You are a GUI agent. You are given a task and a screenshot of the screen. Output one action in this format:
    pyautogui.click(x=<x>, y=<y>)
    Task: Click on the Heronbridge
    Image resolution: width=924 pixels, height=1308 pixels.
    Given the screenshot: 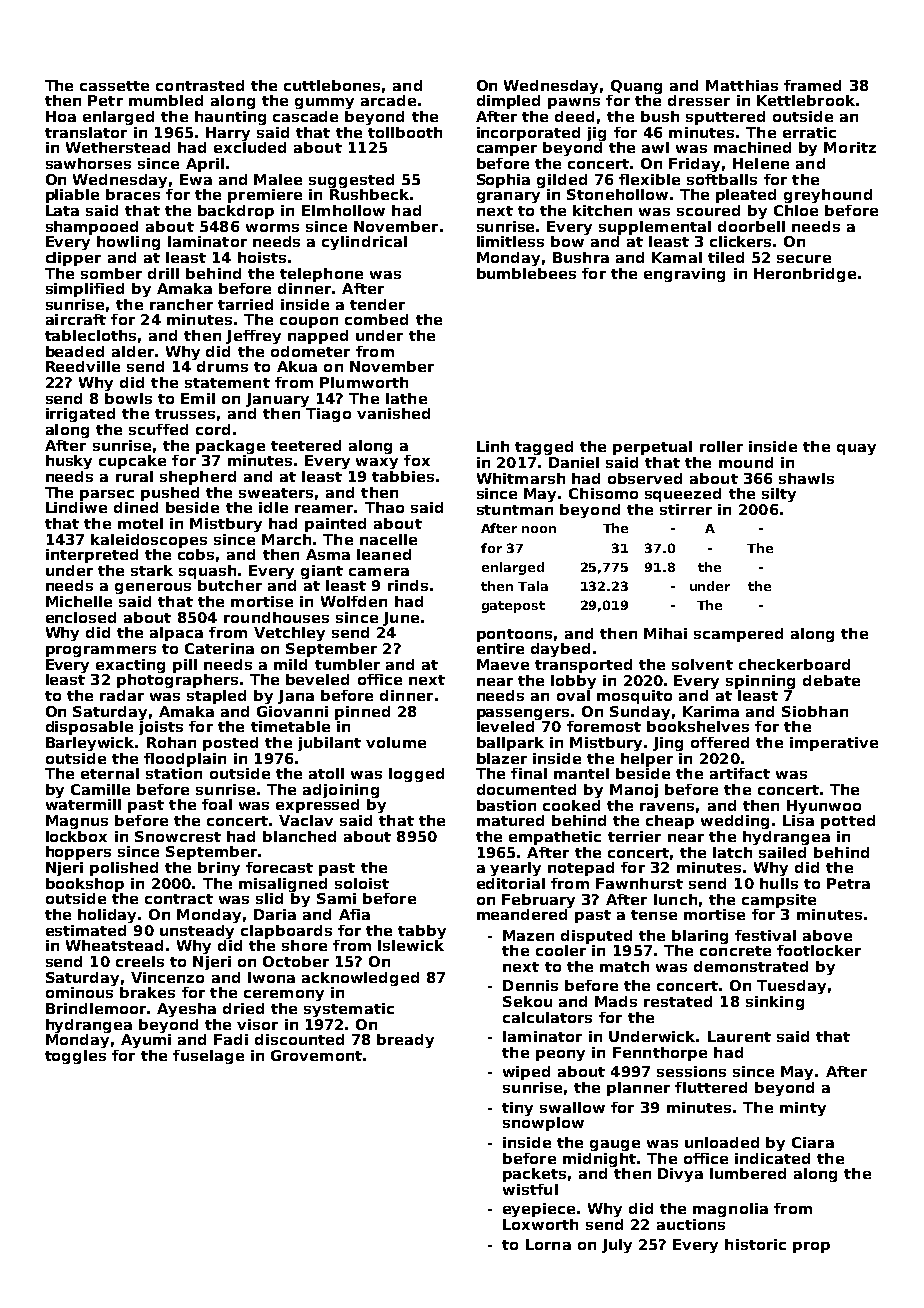 What is the action you would take?
    pyautogui.click(x=805, y=275)
